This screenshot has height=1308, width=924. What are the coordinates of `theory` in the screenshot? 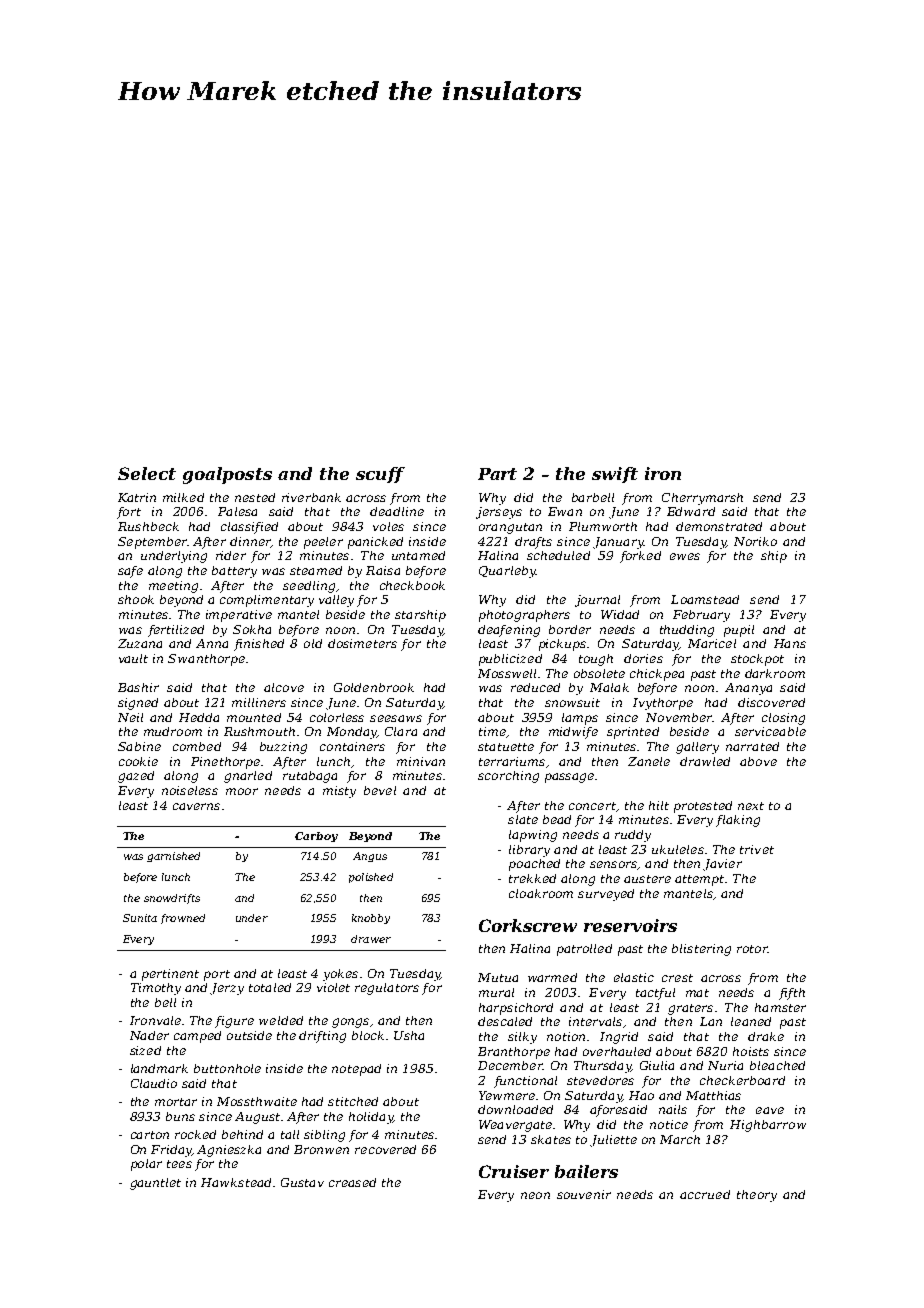 It's located at (757, 1196).
